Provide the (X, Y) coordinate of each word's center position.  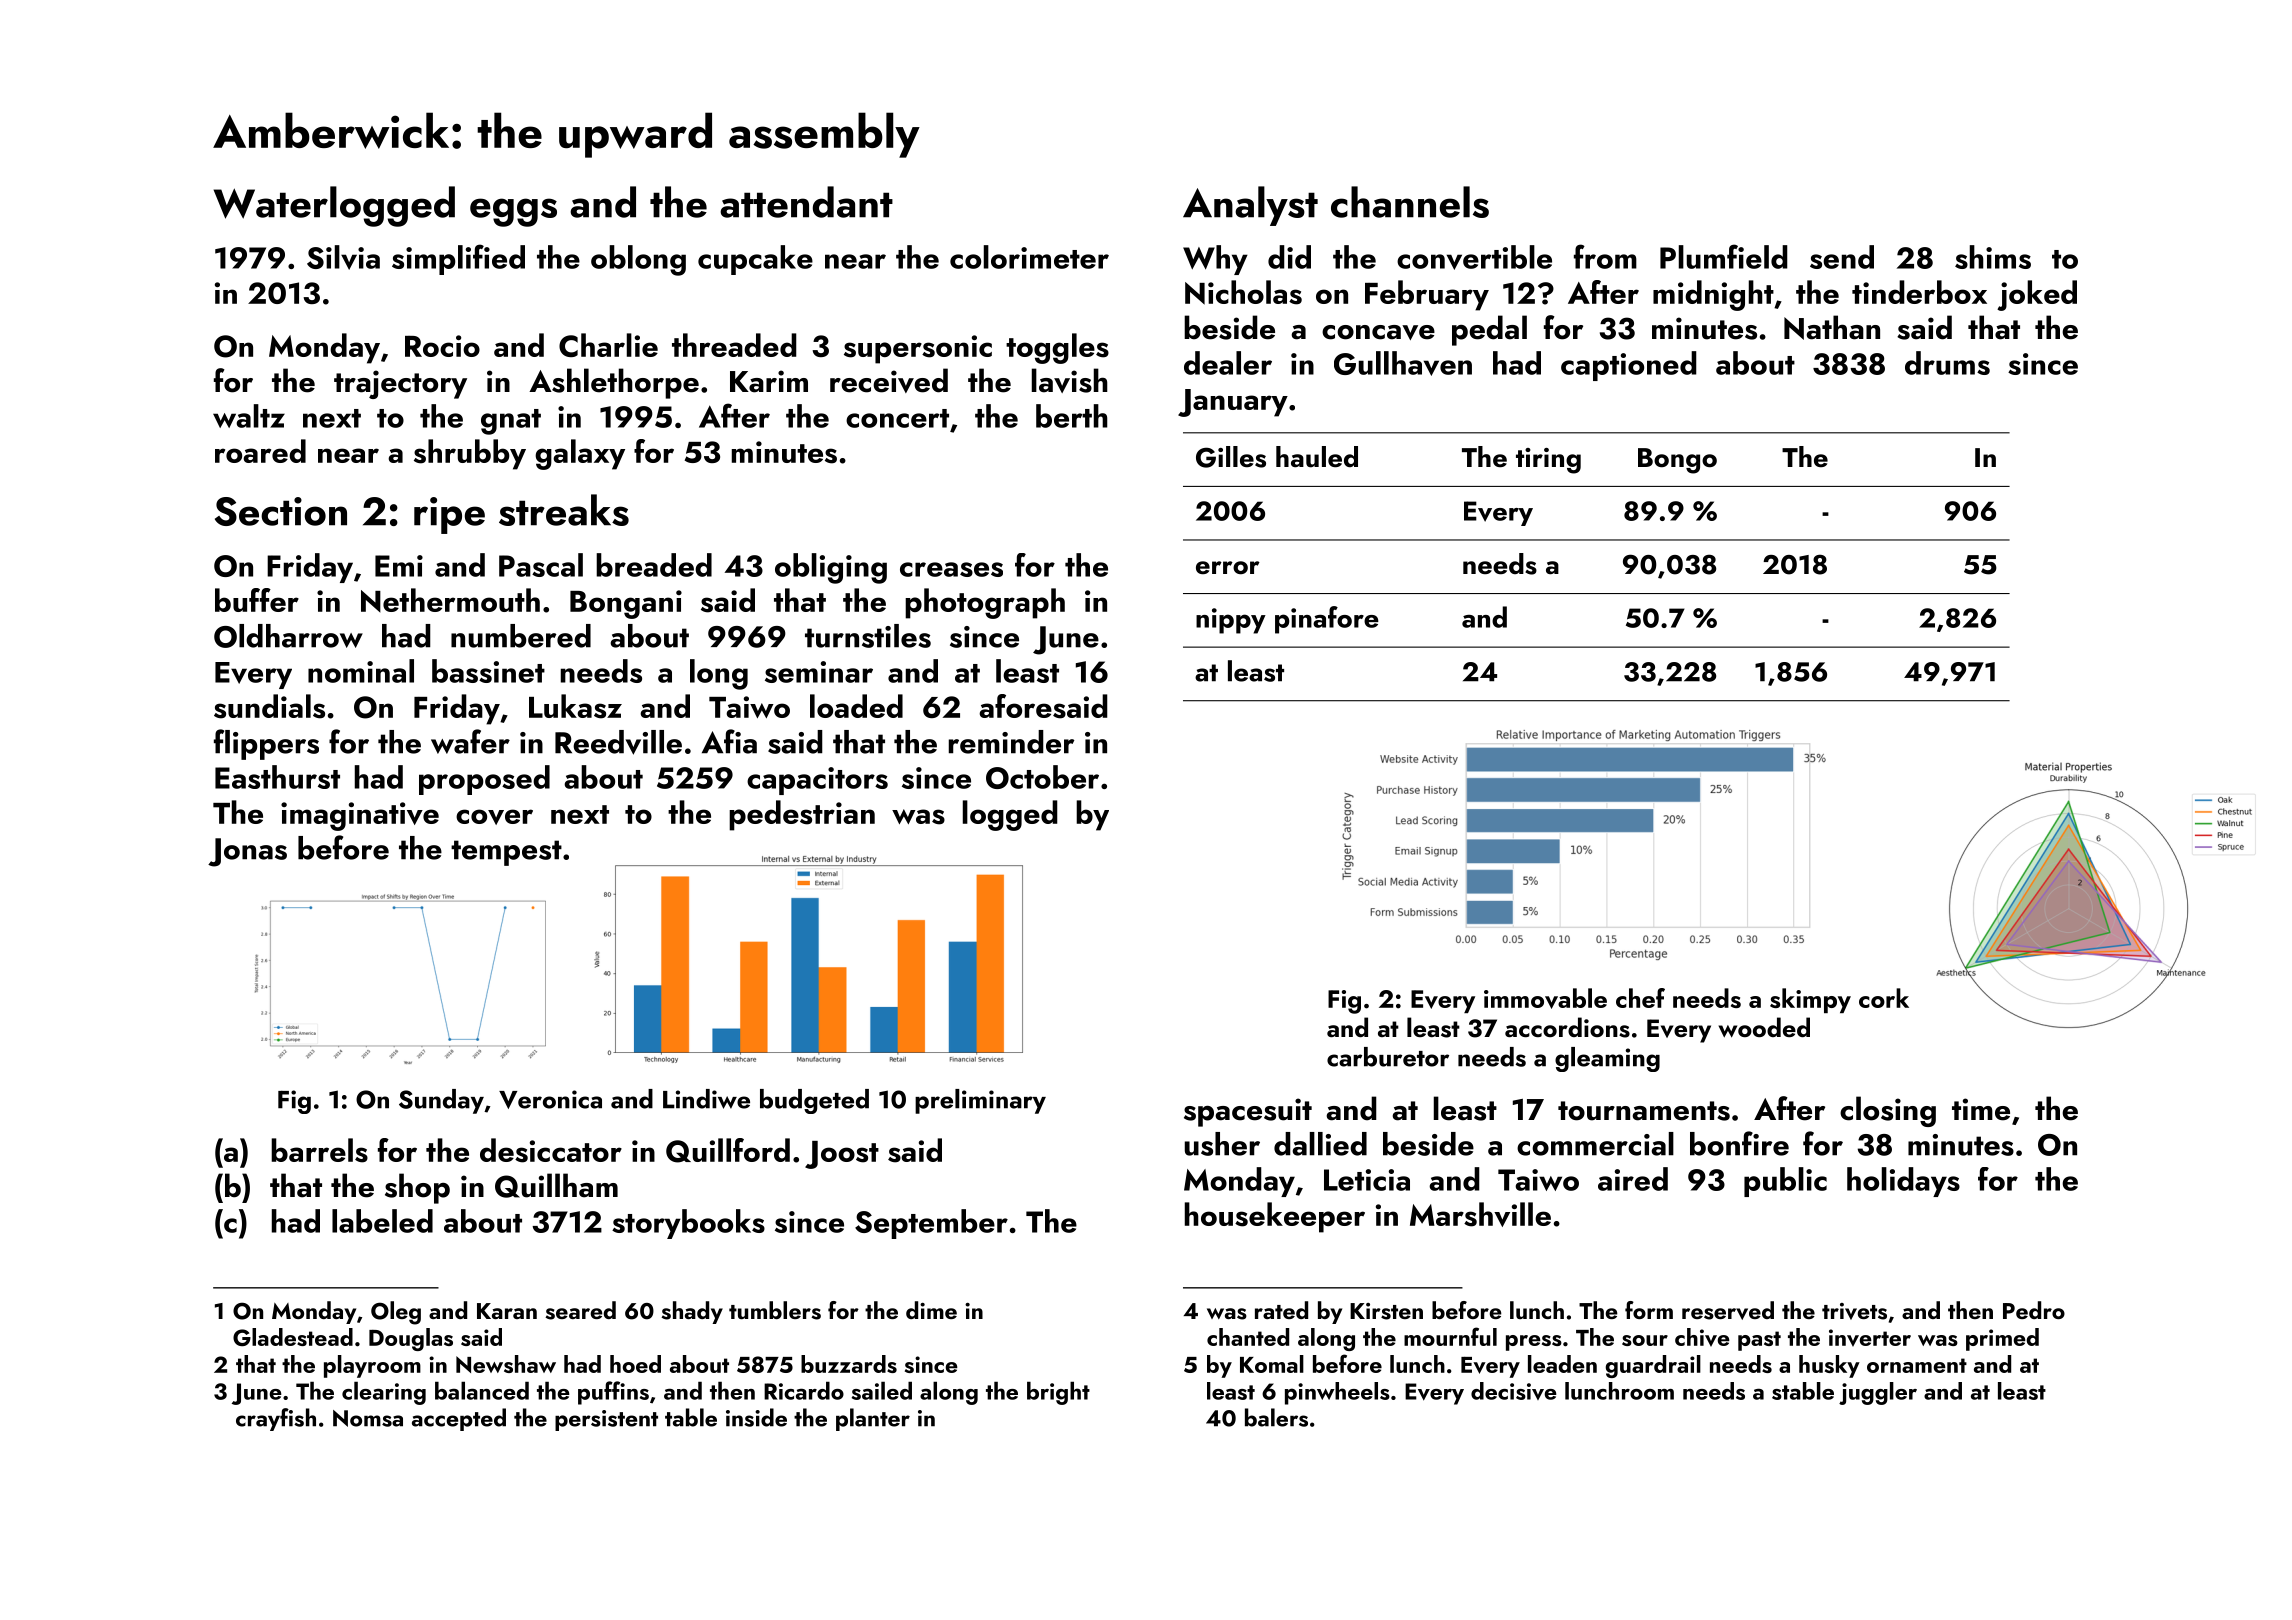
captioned (1629, 366)
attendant (806, 202)
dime (931, 1310)
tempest (506, 853)
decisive (1514, 1391)
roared (260, 451)
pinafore (1327, 620)
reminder (1011, 742)
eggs (513, 212)
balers (1276, 1417)
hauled (1317, 457)
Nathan (1832, 327)
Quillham (556, 1185)
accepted (459, 1419)
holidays (1903, 1182)
